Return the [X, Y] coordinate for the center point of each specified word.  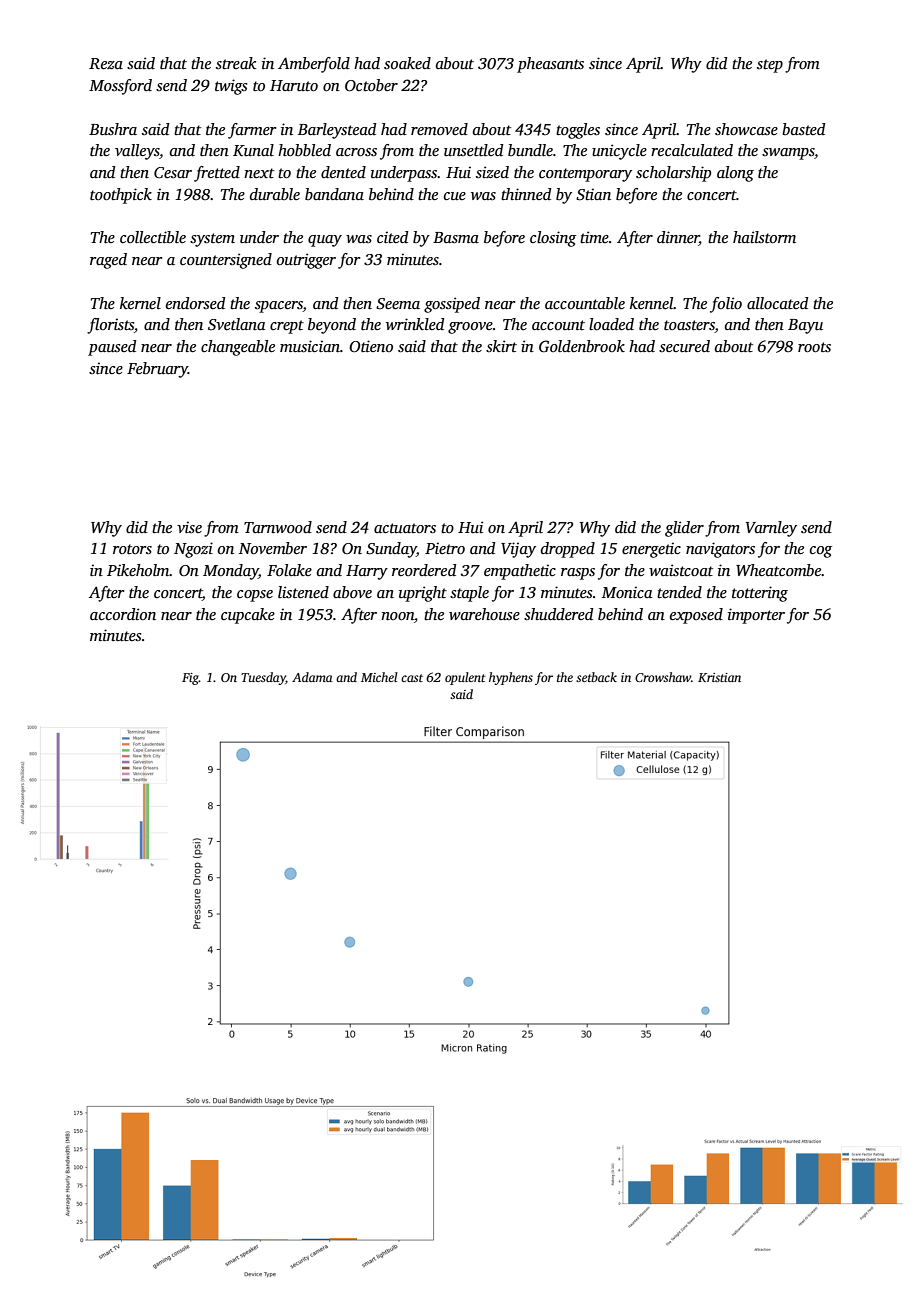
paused [112, 348]
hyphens [511, 678]
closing [553, 239]
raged [108, 261]
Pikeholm [138, 570]
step [770, 66]
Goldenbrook [582, 346]
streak [236, 63]
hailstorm [764, 237]
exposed [696, 616]
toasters [689, 326]
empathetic [520, 572]
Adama [312, 677]
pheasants [550, 65]
